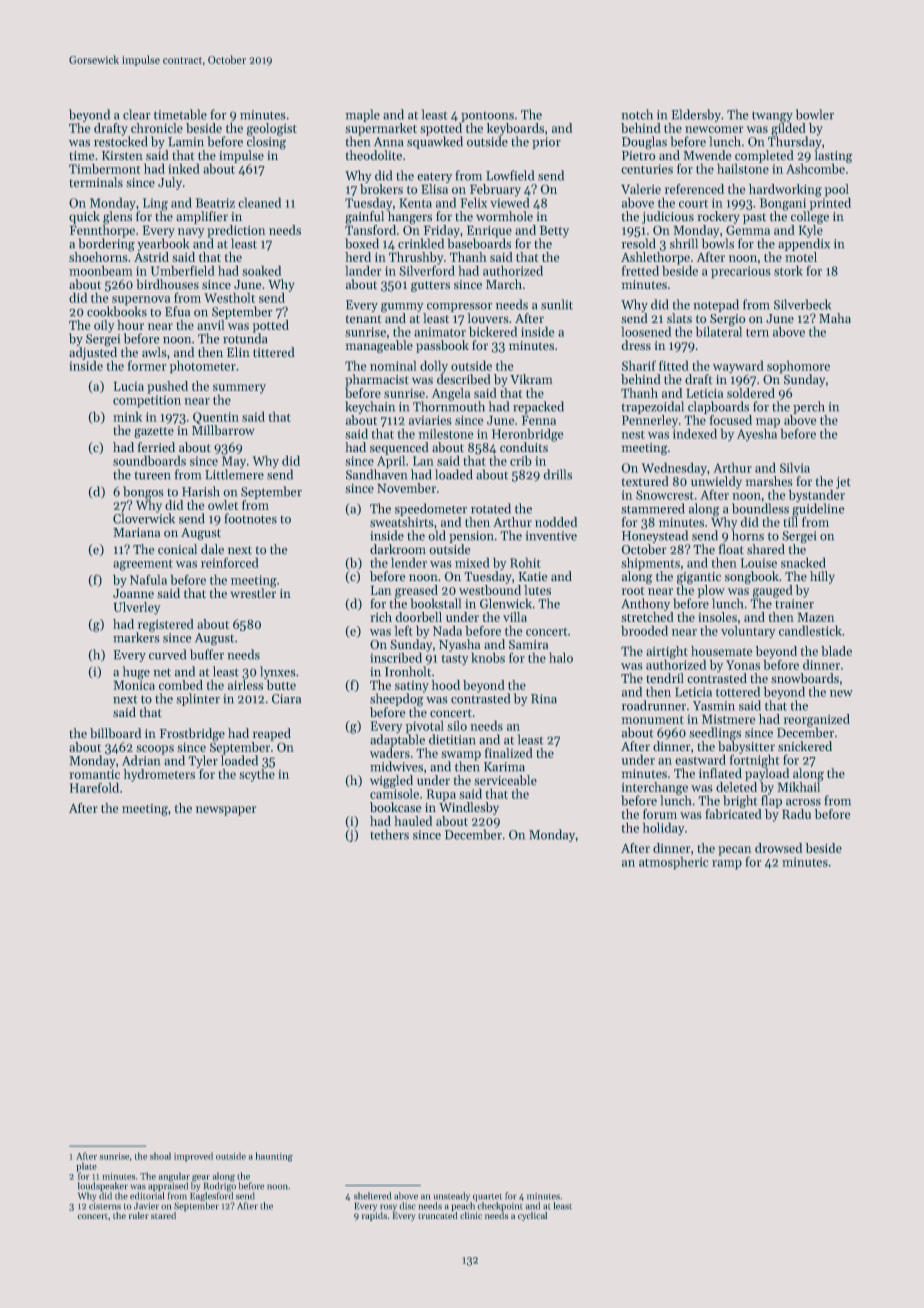  Describe the element at coordinates (817, 720) in the image. I see `reorganized` at that location.
